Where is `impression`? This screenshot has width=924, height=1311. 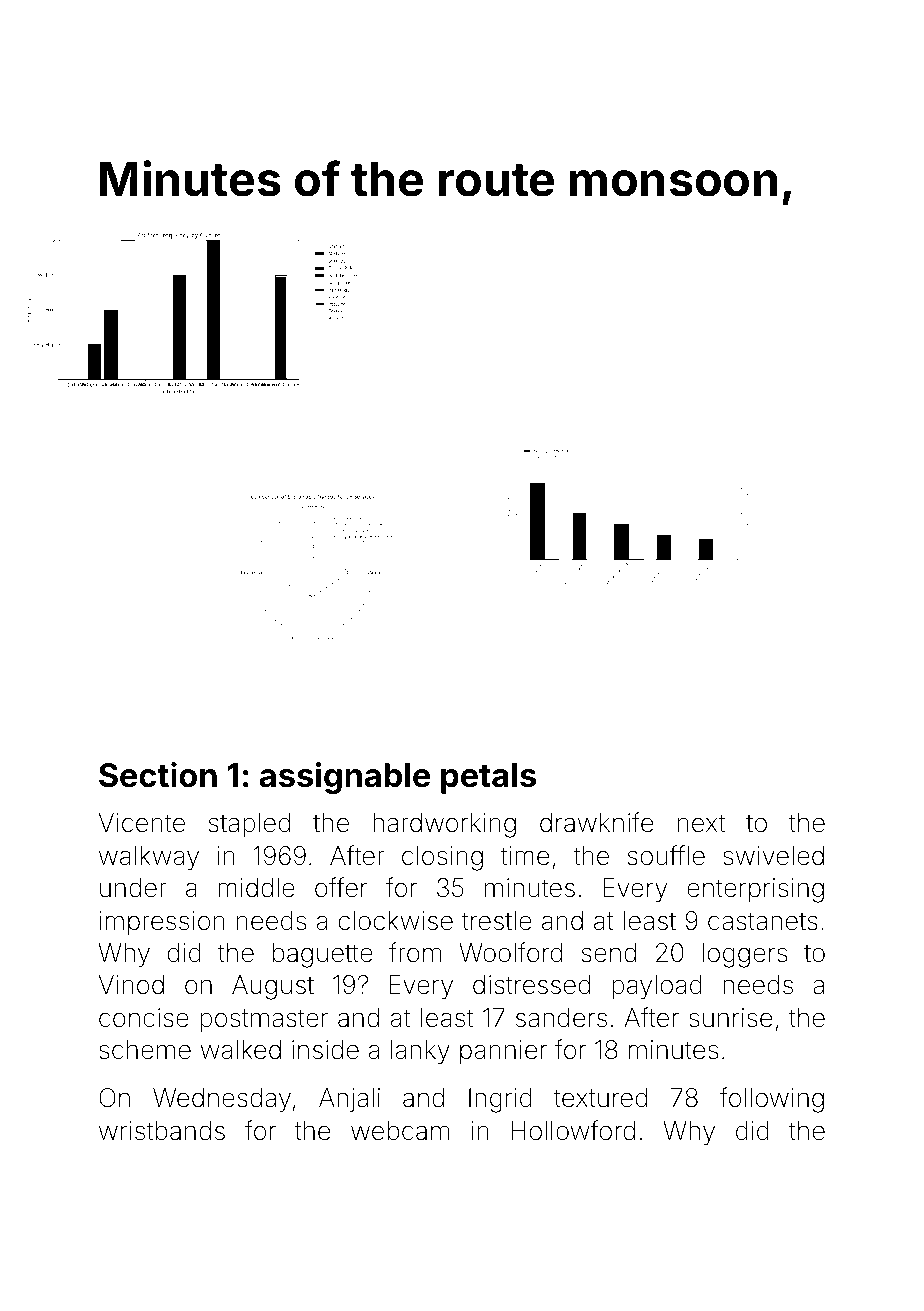
impression is located at coordinates (162, 923).
